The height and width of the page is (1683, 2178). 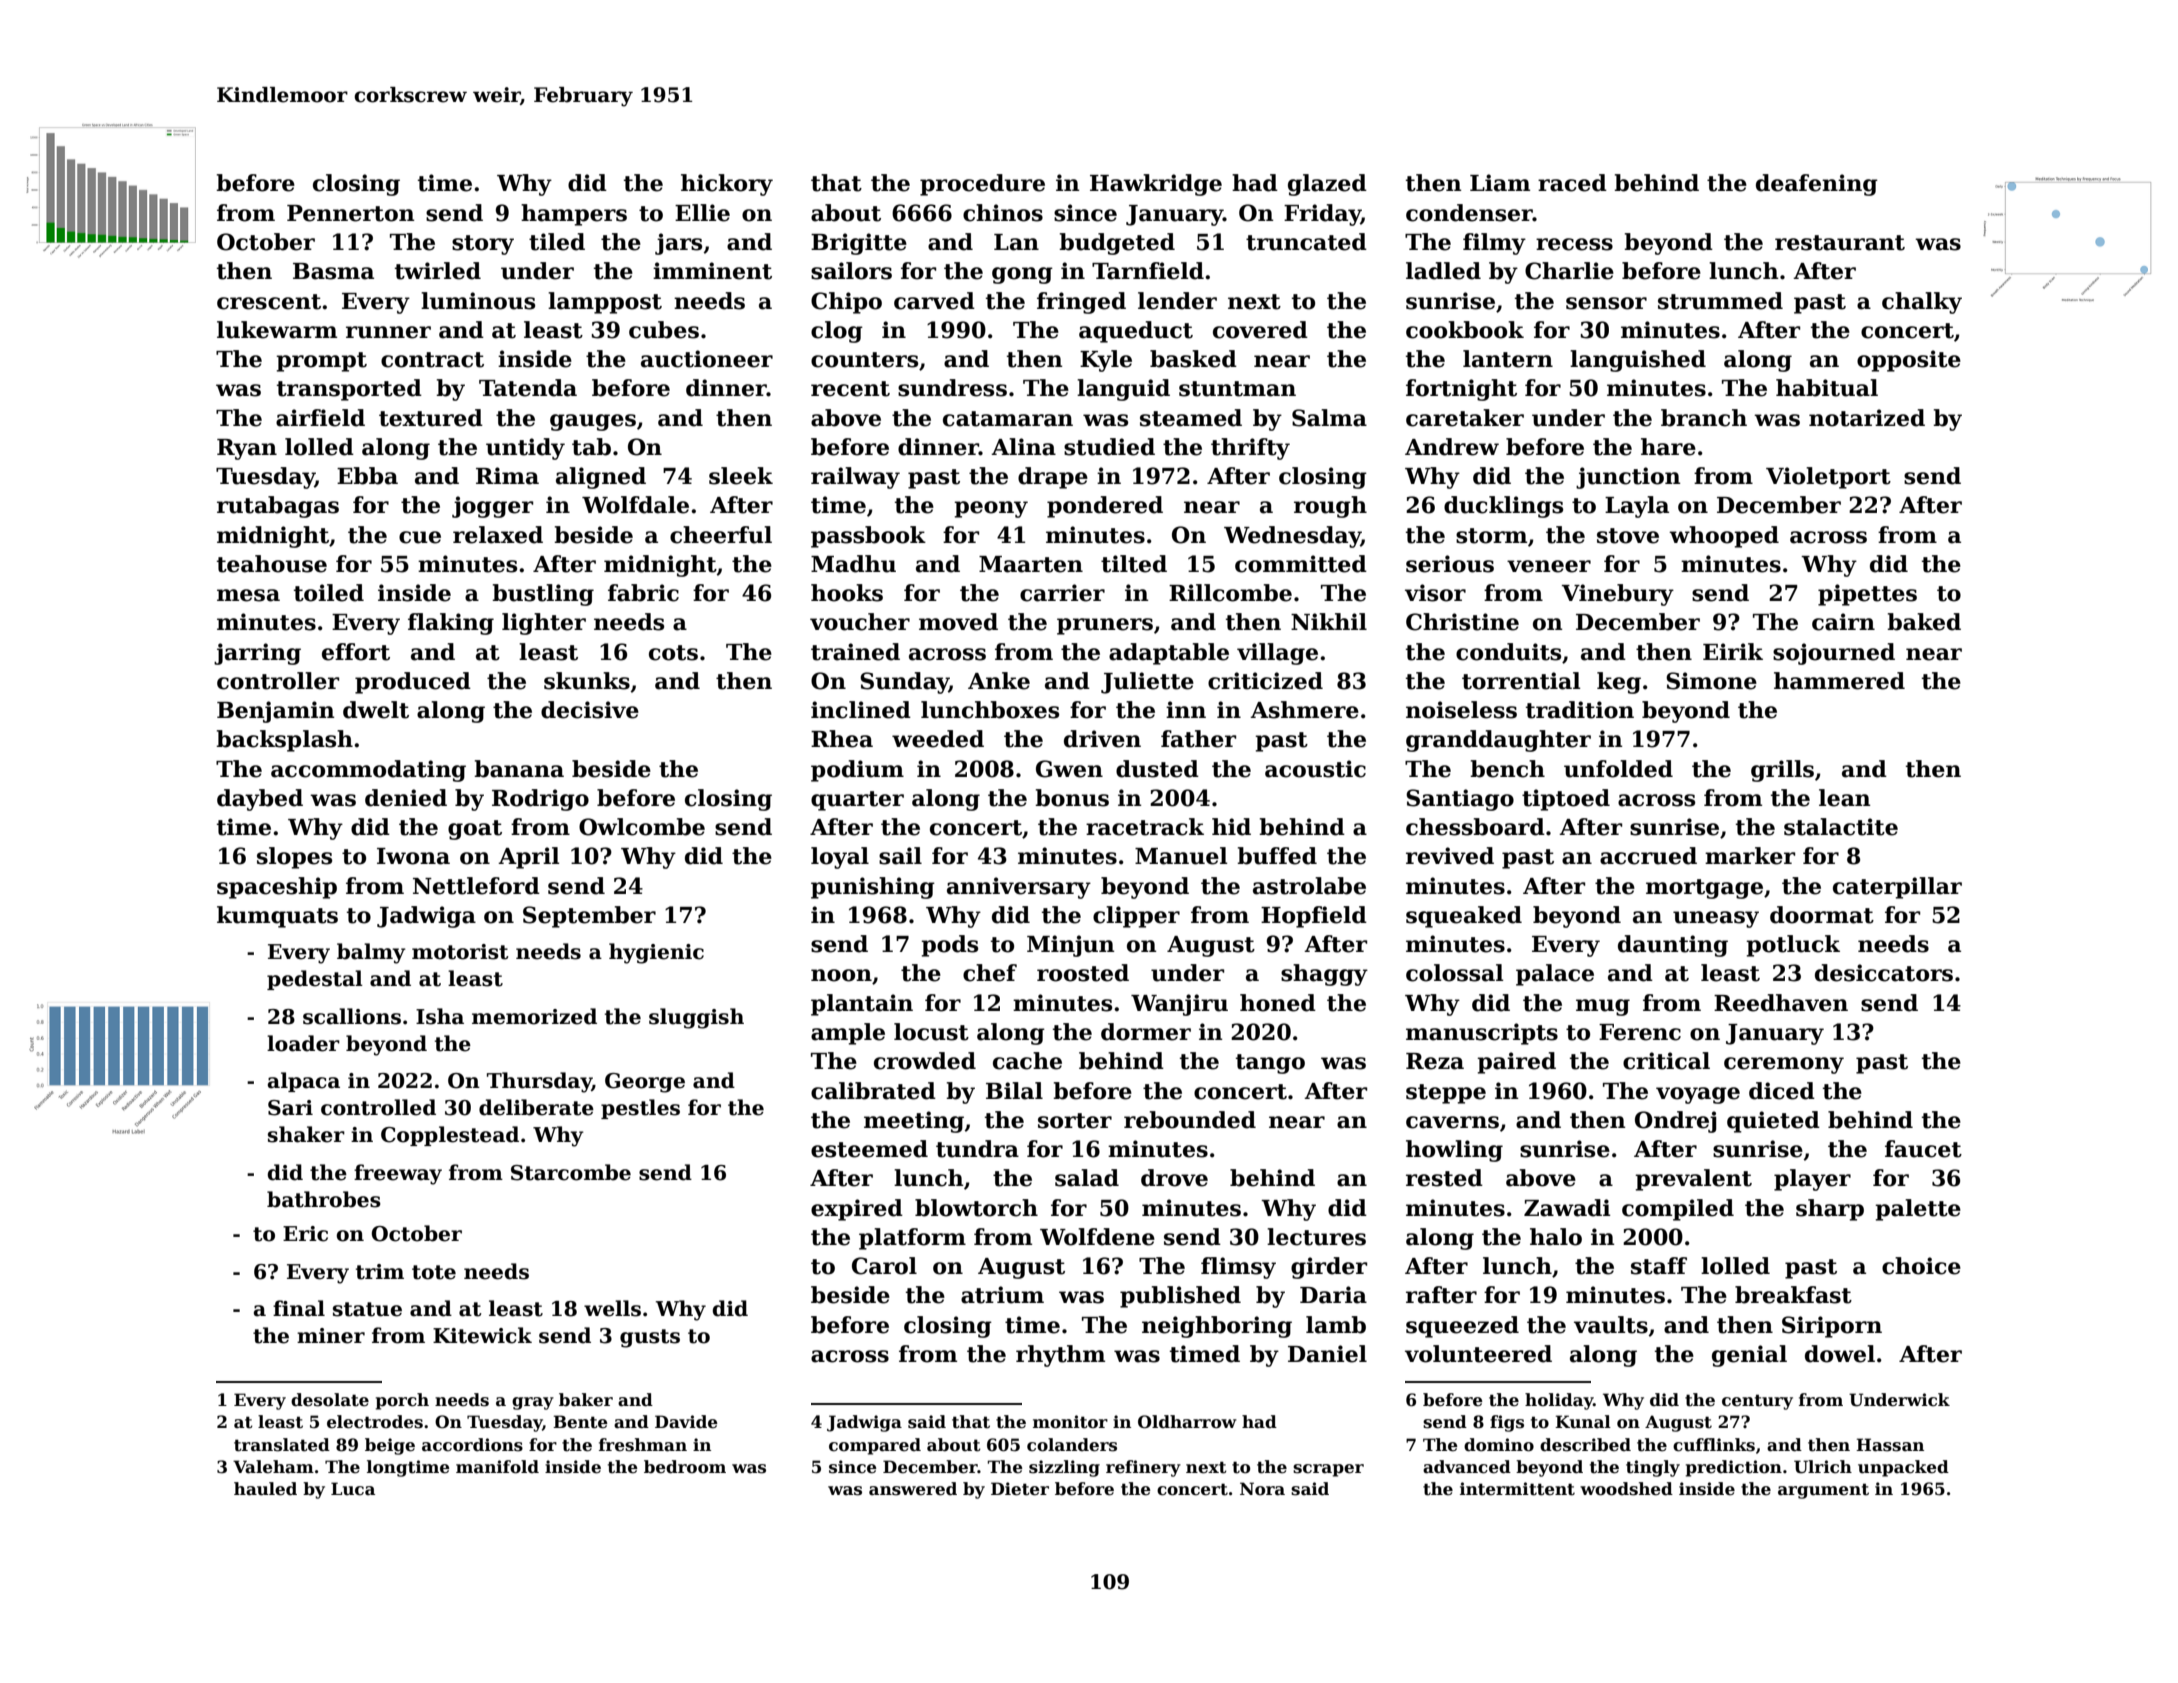 What do you see at coordinates (934, 301) in the page?
I see `carved` at bounding box center [934, 301].
